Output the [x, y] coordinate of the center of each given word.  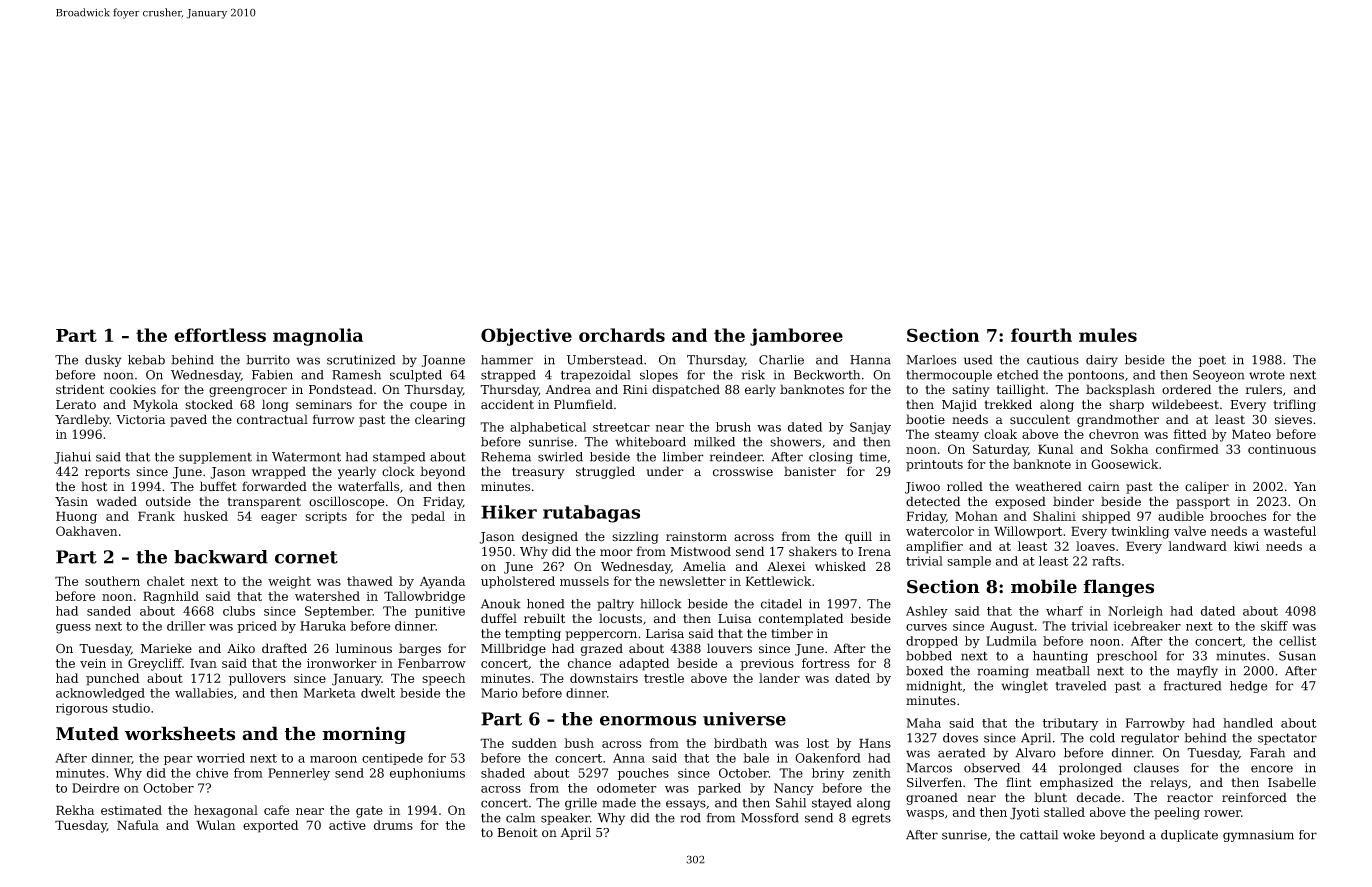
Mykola [155, 405]
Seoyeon [1219, 376]
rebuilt [544, 618]
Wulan [215, 825]
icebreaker [1147, 626]
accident [507, 404]
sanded [109, 611]
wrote [1267, 375]
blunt [1050, 797]
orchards [622, 335]
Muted [87, 733]
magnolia [318, 337]
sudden [534, 743]
